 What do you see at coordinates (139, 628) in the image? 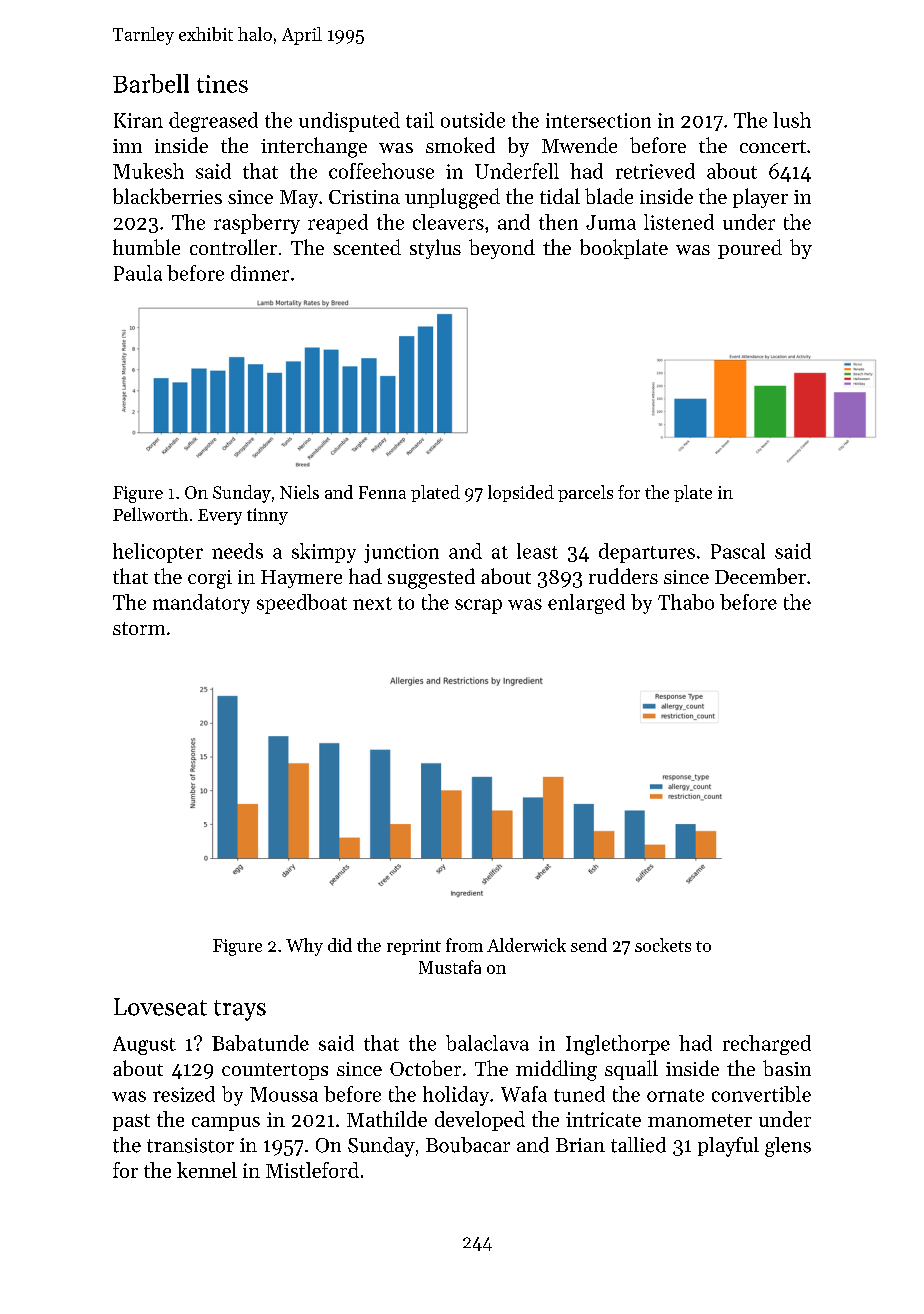
I see `storm` at bounding box center [139, 628].
